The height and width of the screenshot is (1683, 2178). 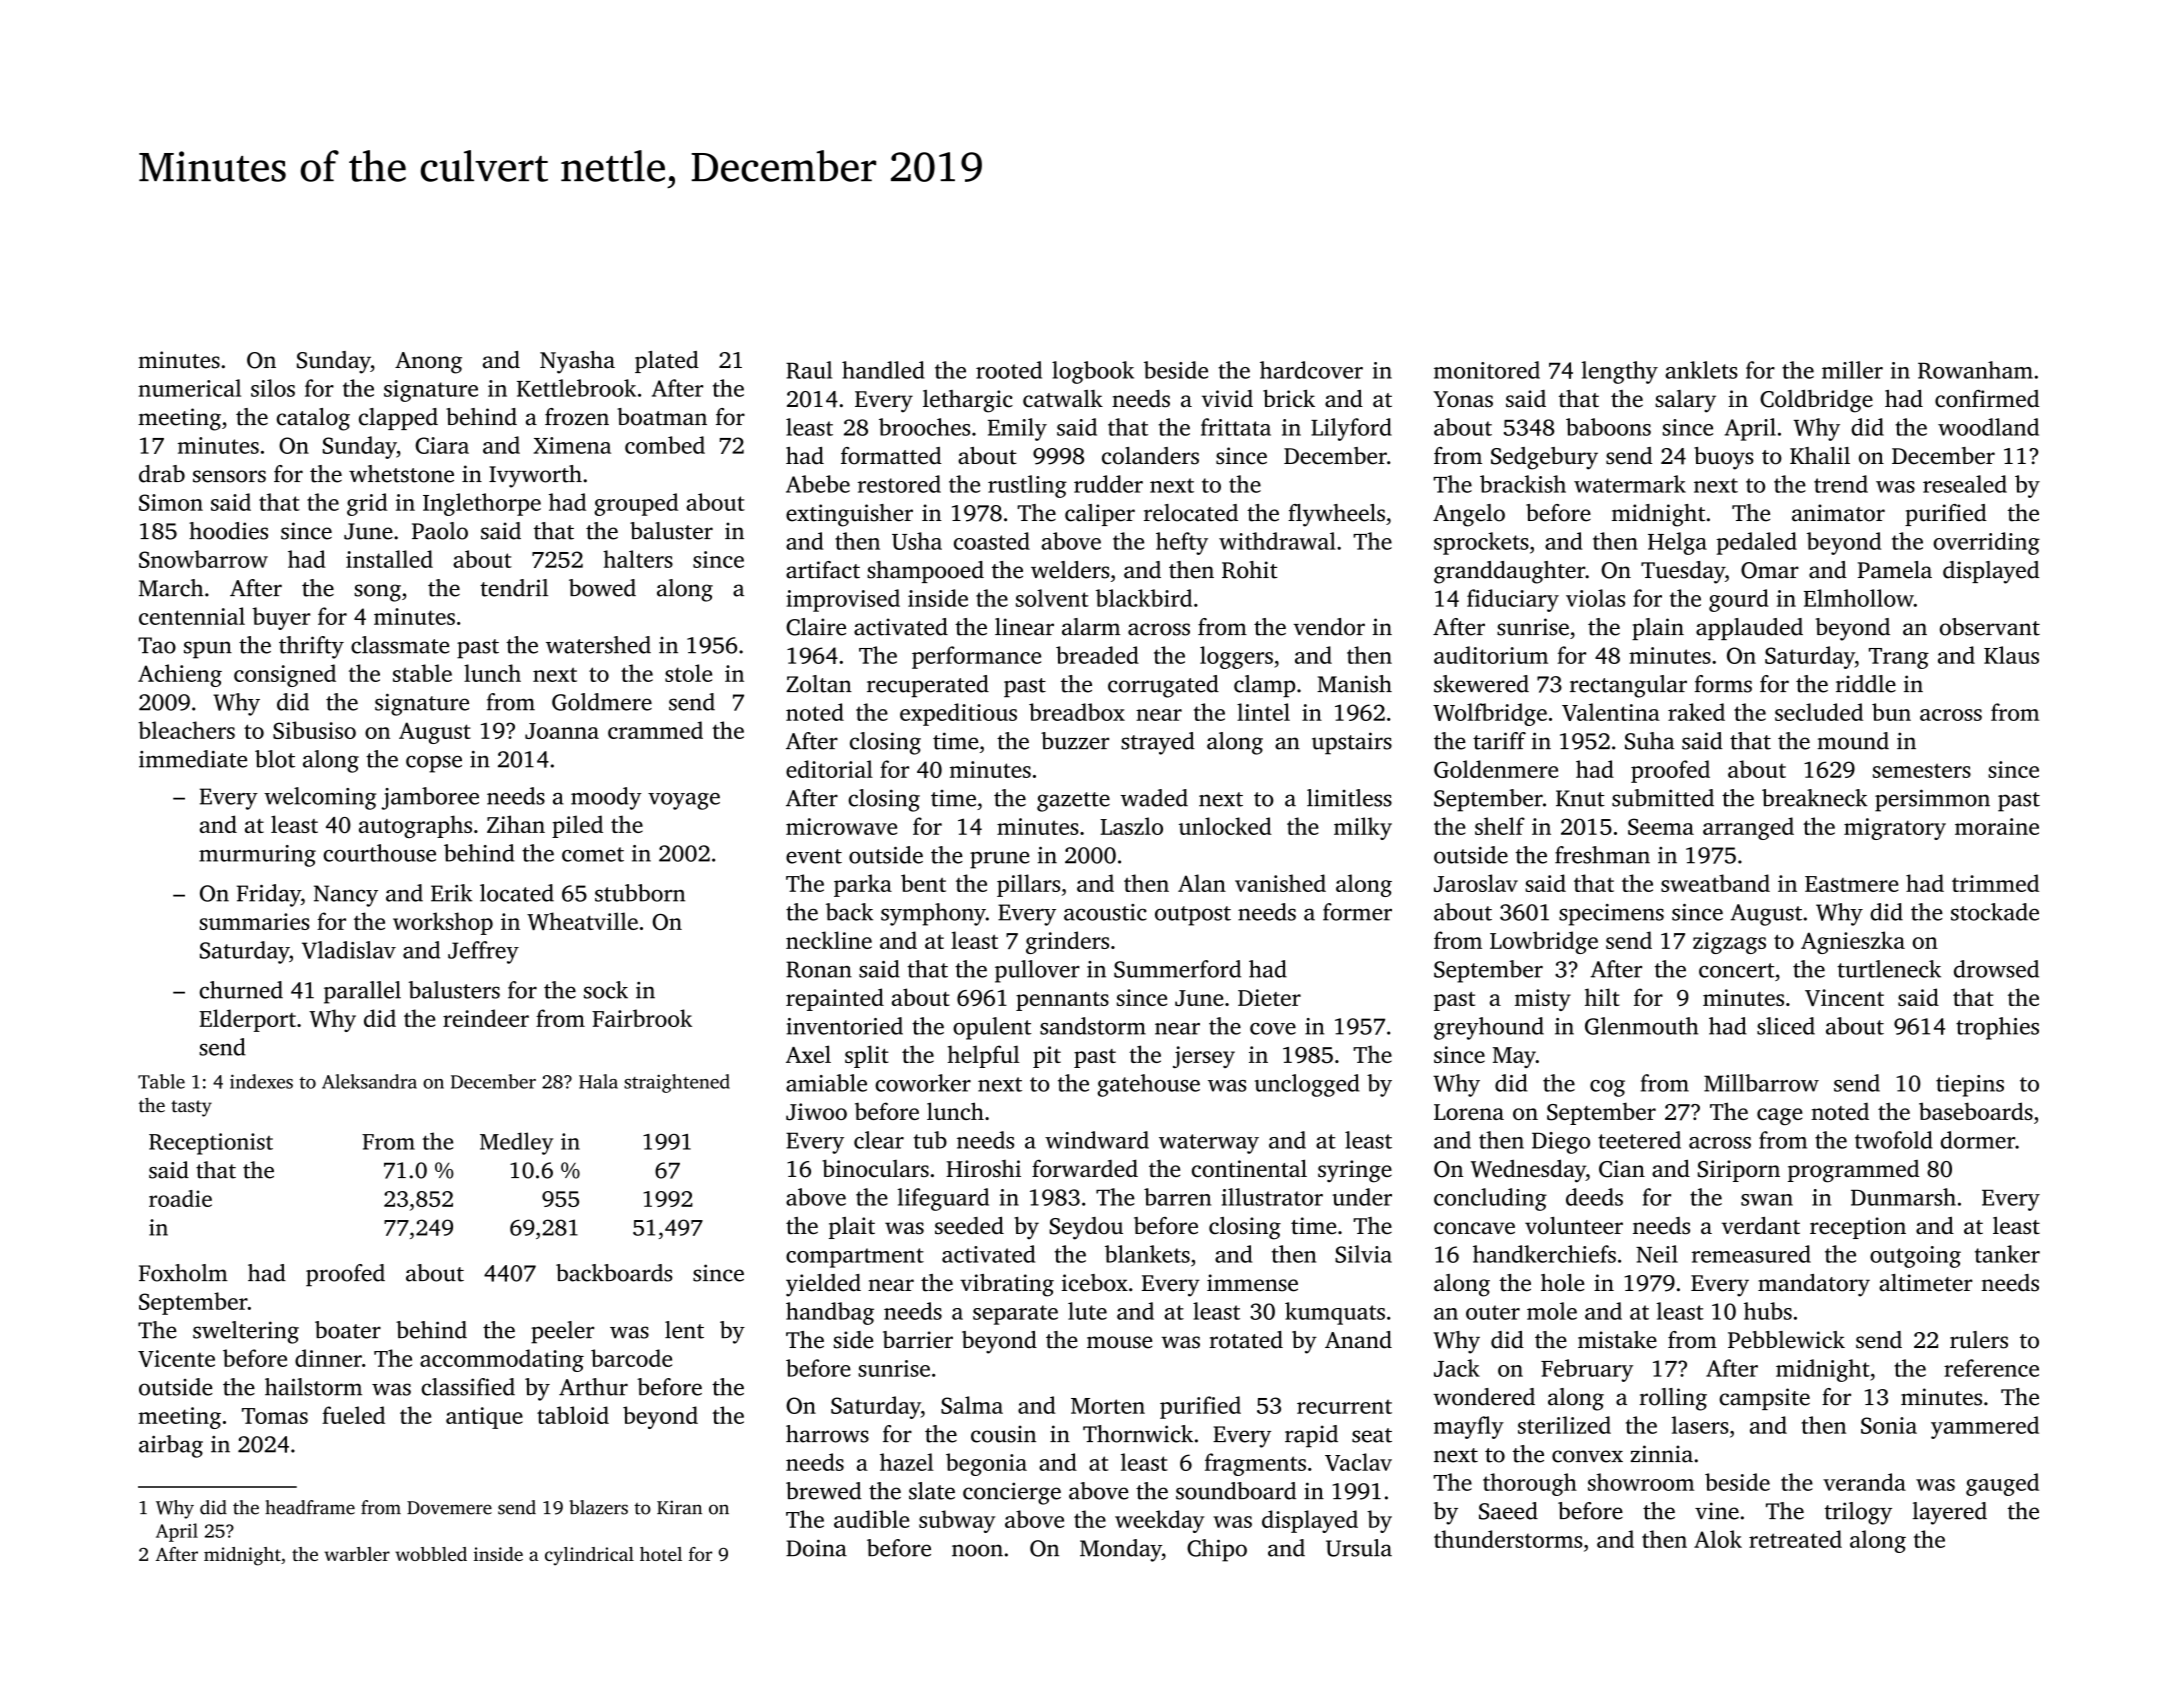 I want to click on sprockets, so click(x=1481, y=543).
